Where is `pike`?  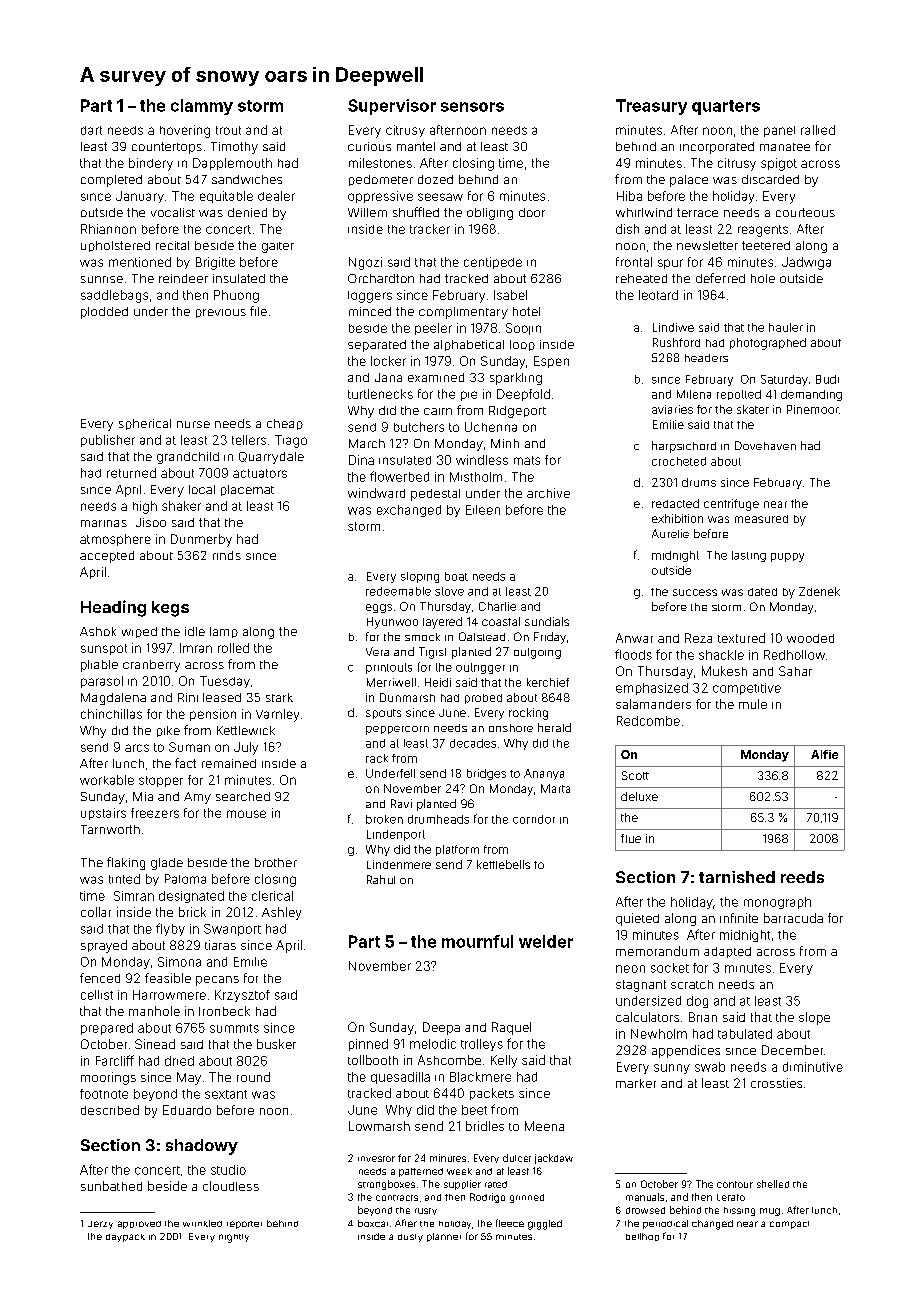 pike is located at coordinates (168, 731).
